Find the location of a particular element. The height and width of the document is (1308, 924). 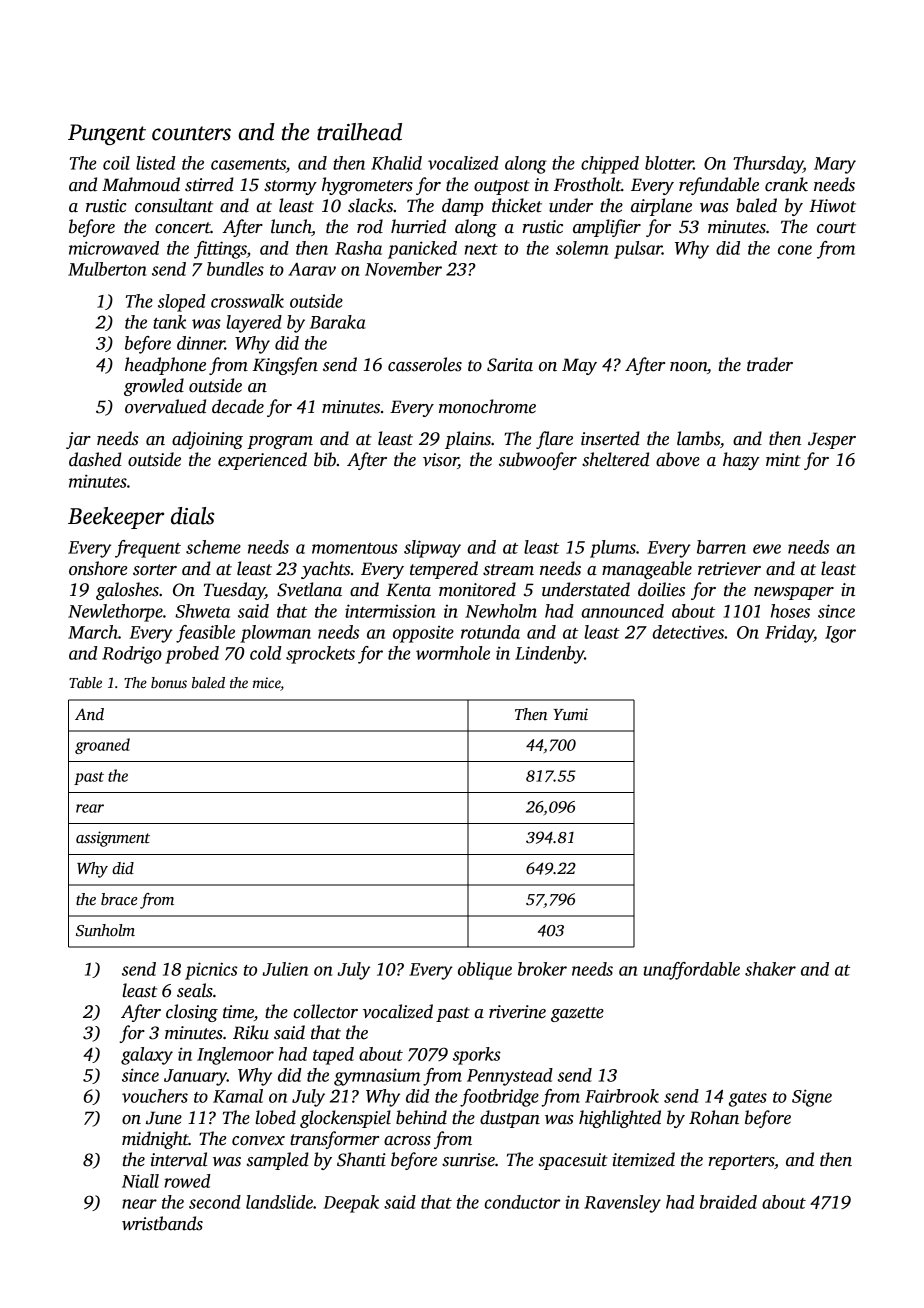

conductor is located at coordinates (522, 1202).
